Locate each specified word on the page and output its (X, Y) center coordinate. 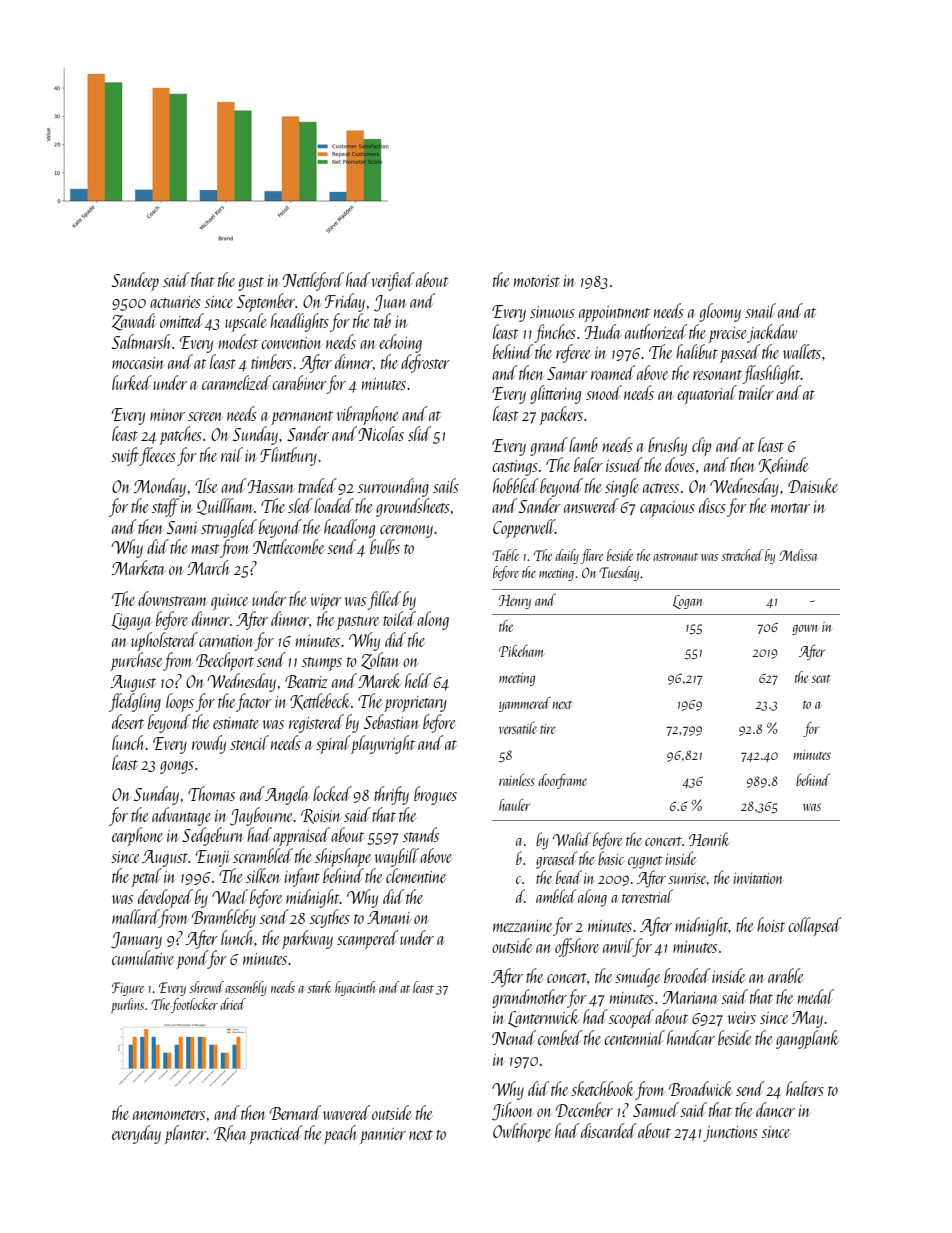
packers (561, 415)
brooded (687, 975)
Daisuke (813, 485)
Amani (389, 917)
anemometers (169, 1115)
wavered (346, 1112)
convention (291, 343)
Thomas (211, 793)
